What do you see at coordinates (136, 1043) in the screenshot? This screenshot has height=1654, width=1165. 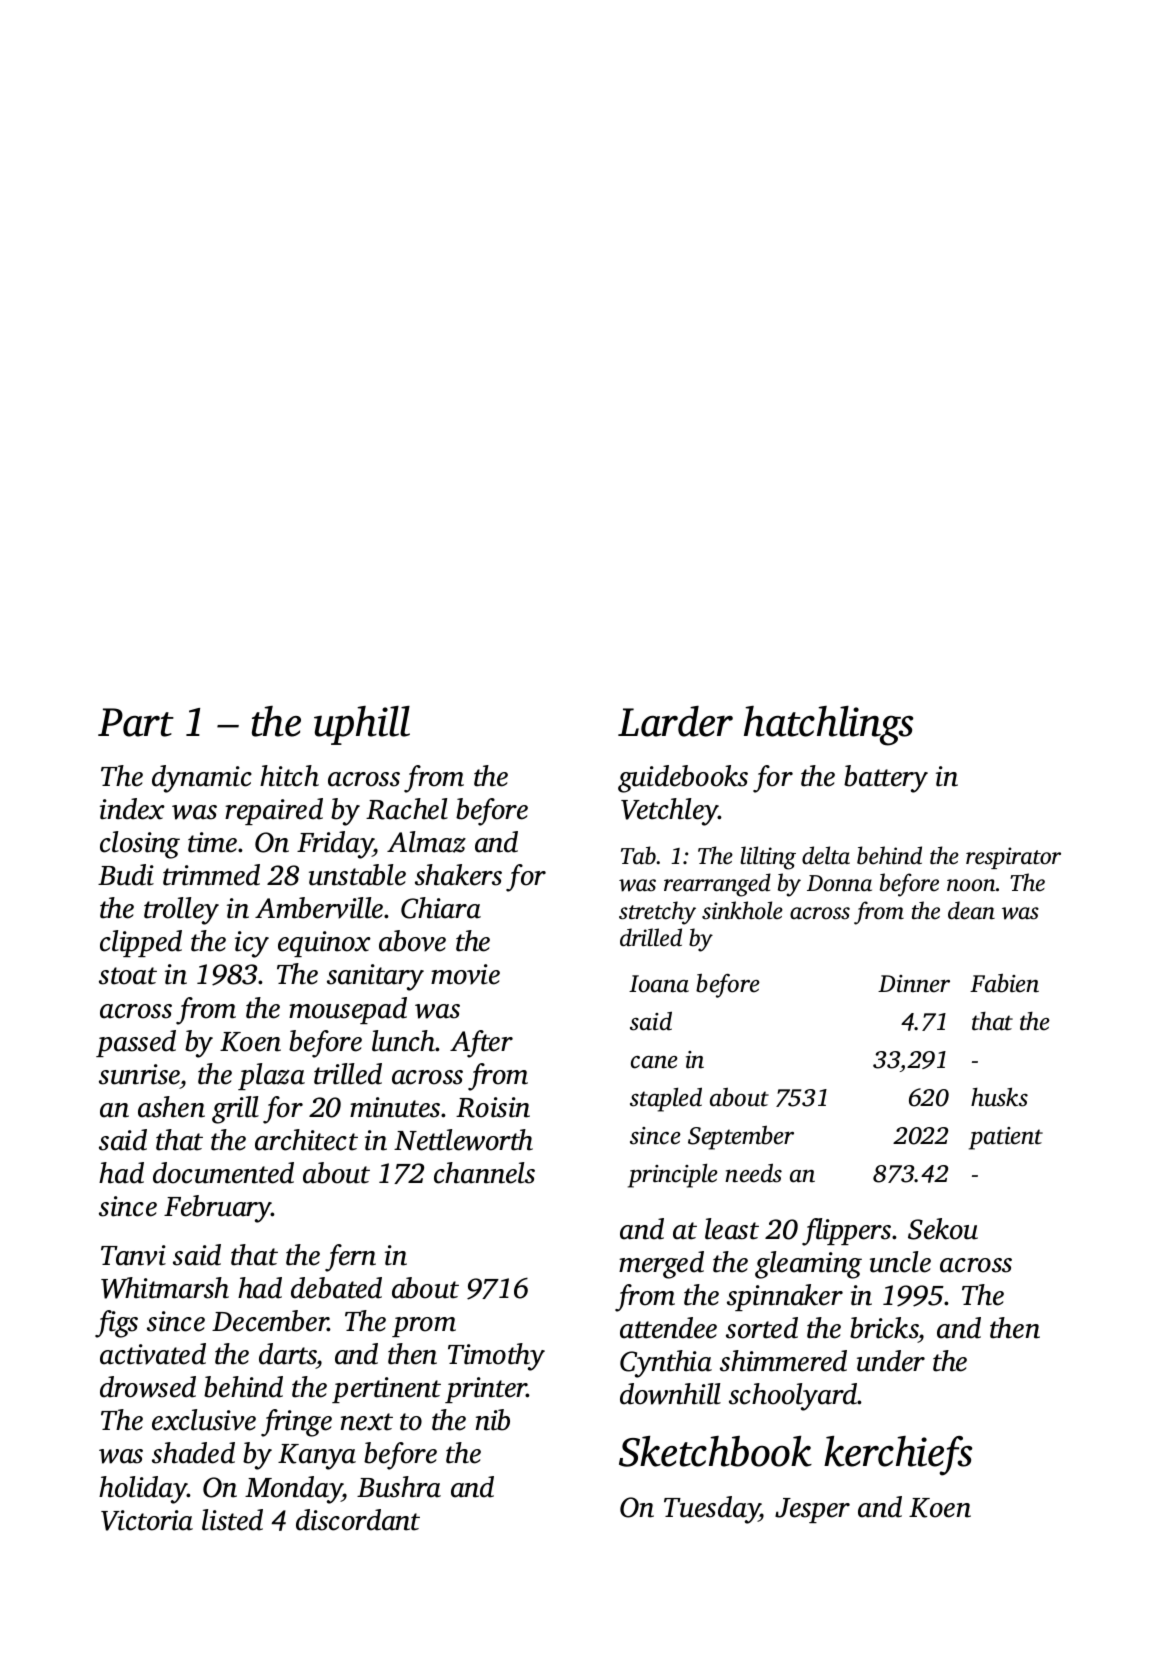 I see `passed` at bounding box center [136, 1043].
